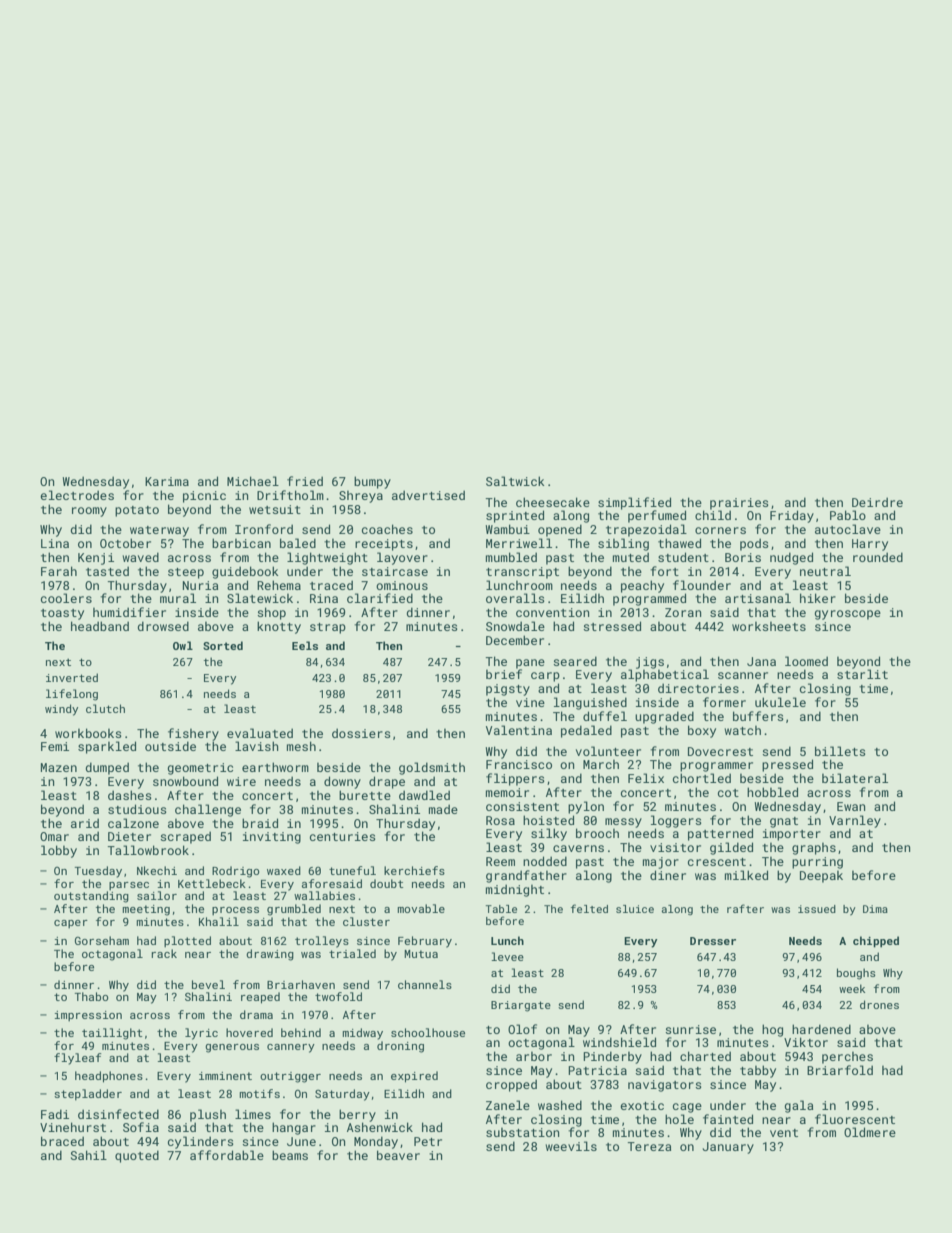 The image size is (952, 1233). Describe the element at coordinates (511, 1085) in the screenshot. I see `cropped` at that location.
